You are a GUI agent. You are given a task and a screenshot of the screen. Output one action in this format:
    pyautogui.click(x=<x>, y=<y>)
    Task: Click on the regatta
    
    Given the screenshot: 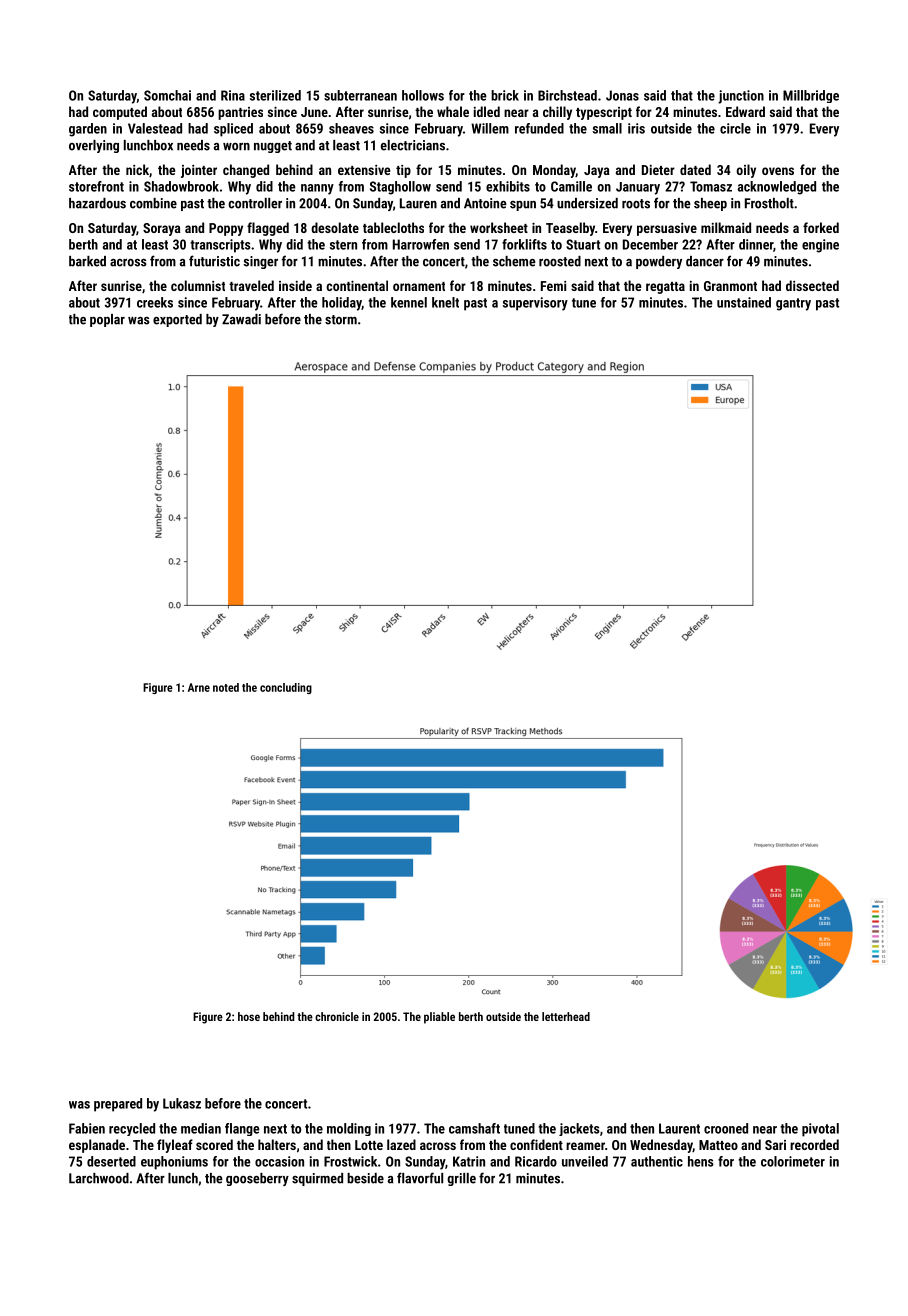 What is the action you would take?
    pyautogui.click(x=665, y=288)
